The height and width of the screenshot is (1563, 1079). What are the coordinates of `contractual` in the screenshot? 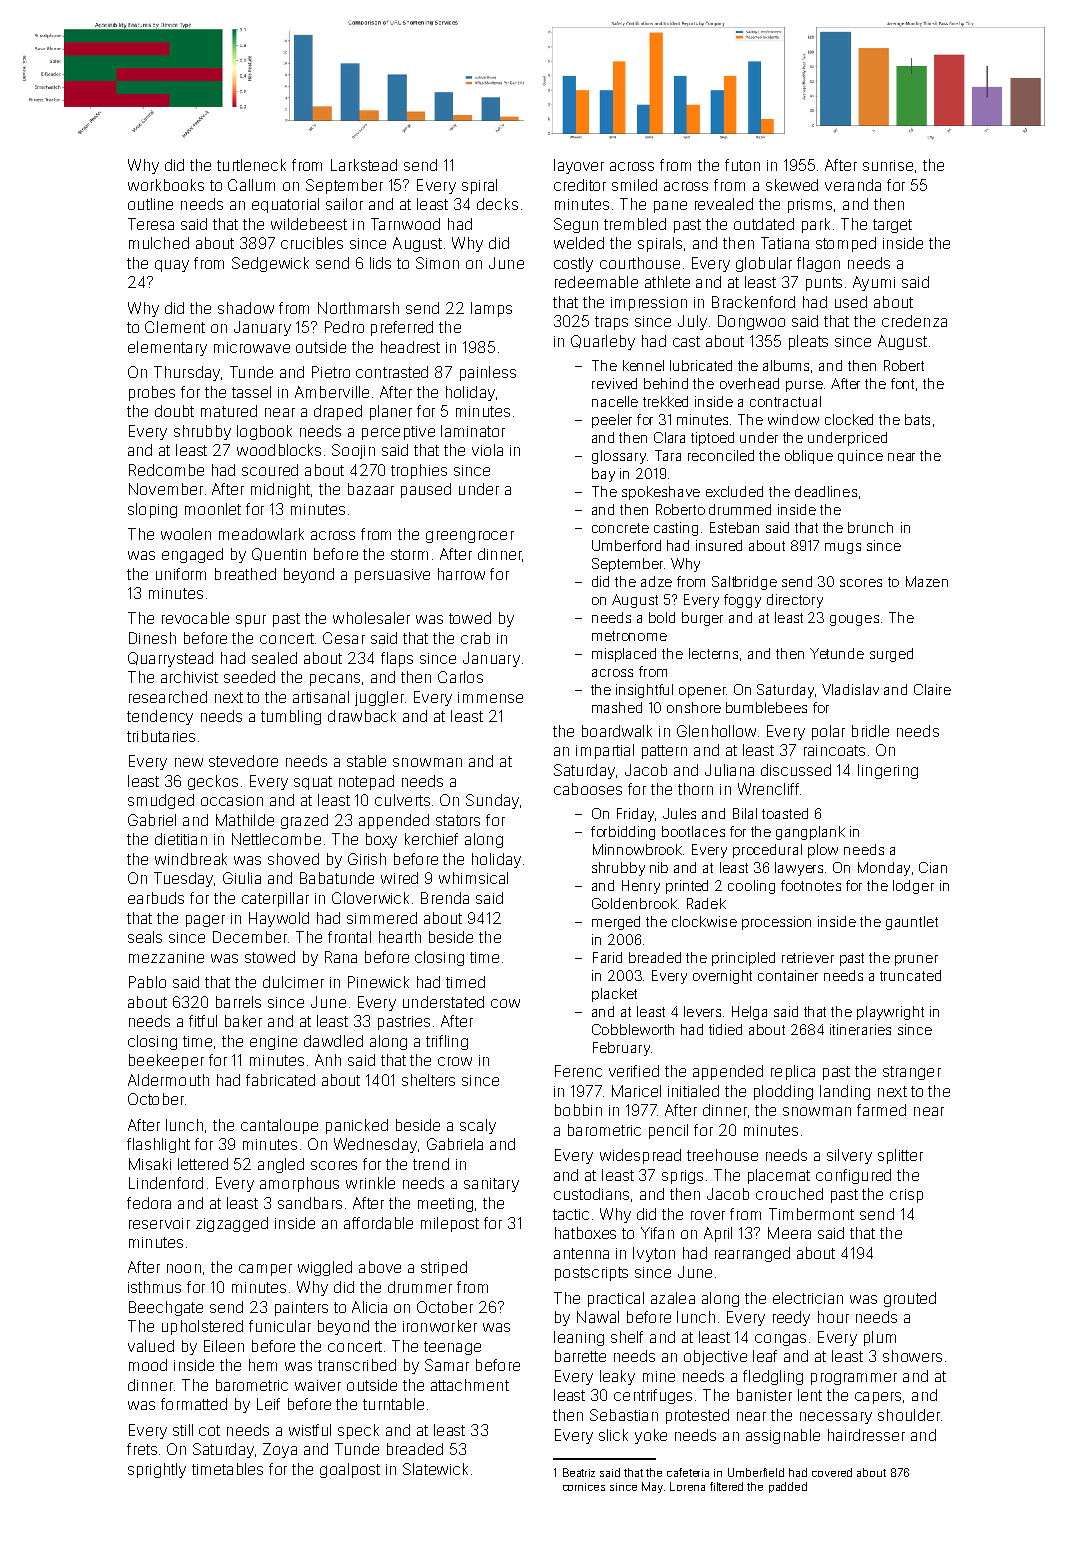 It's located at (785, 401).
